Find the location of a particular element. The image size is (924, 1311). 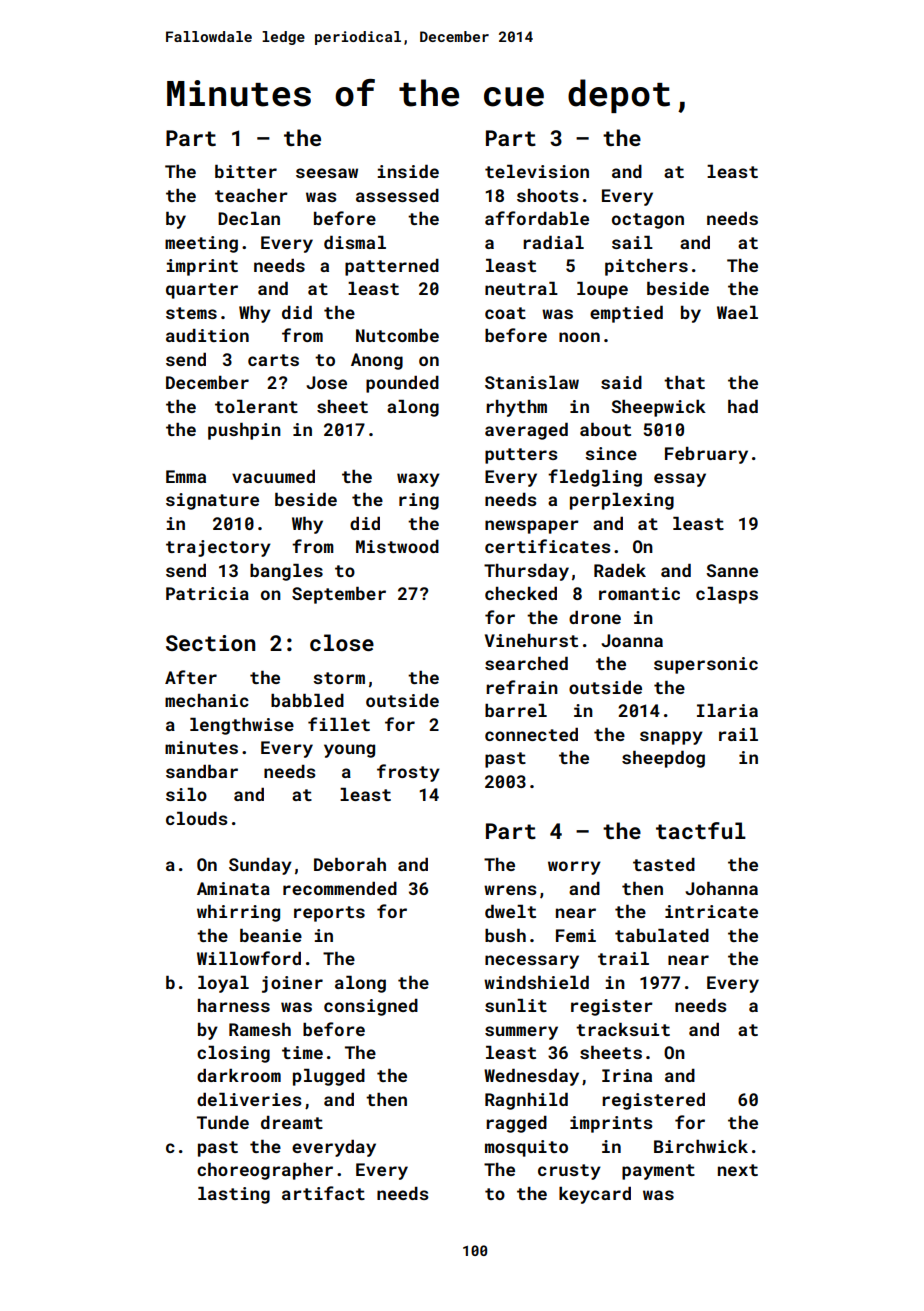

television is located at coordinates (537, 171).
